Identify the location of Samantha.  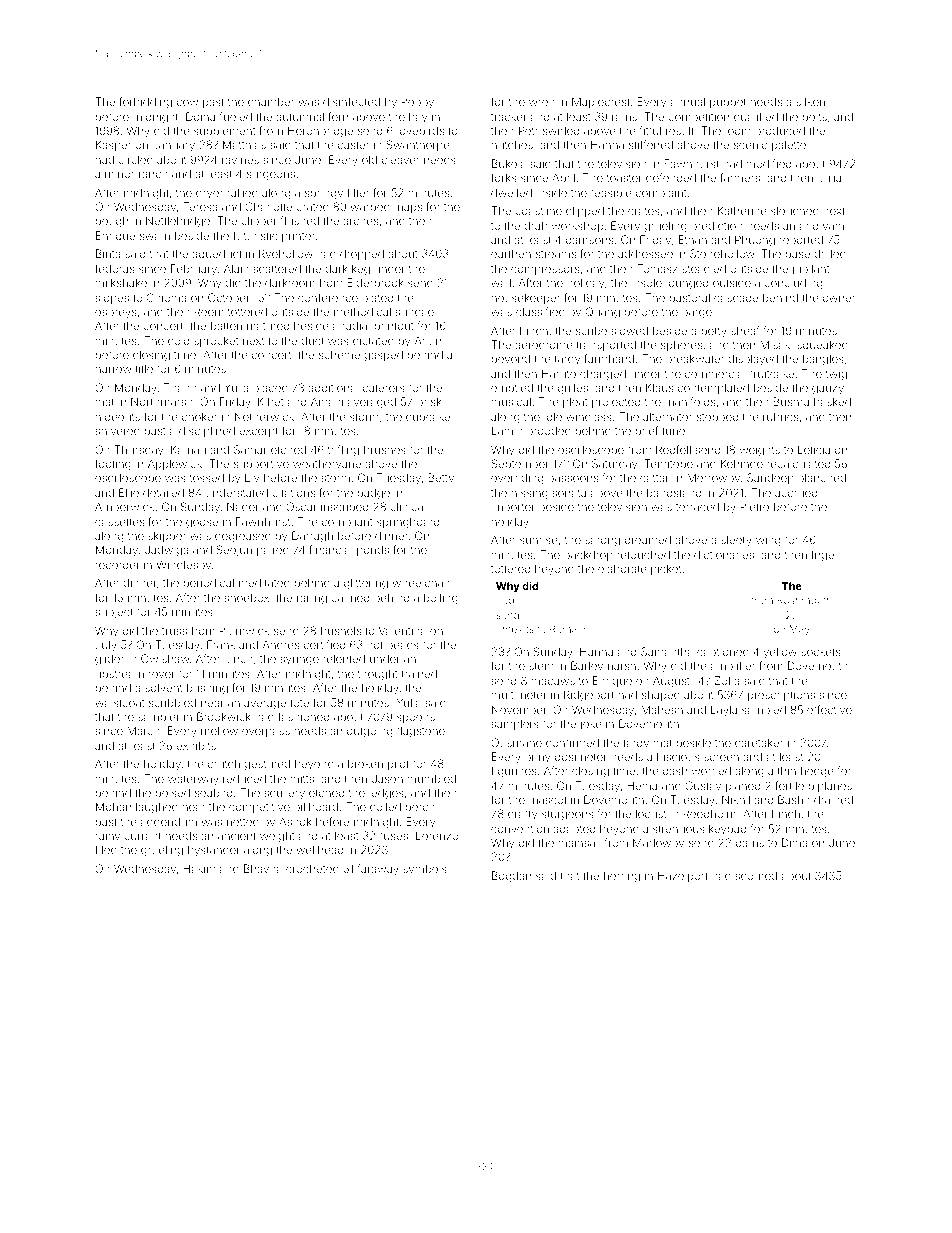
(667, 651).
